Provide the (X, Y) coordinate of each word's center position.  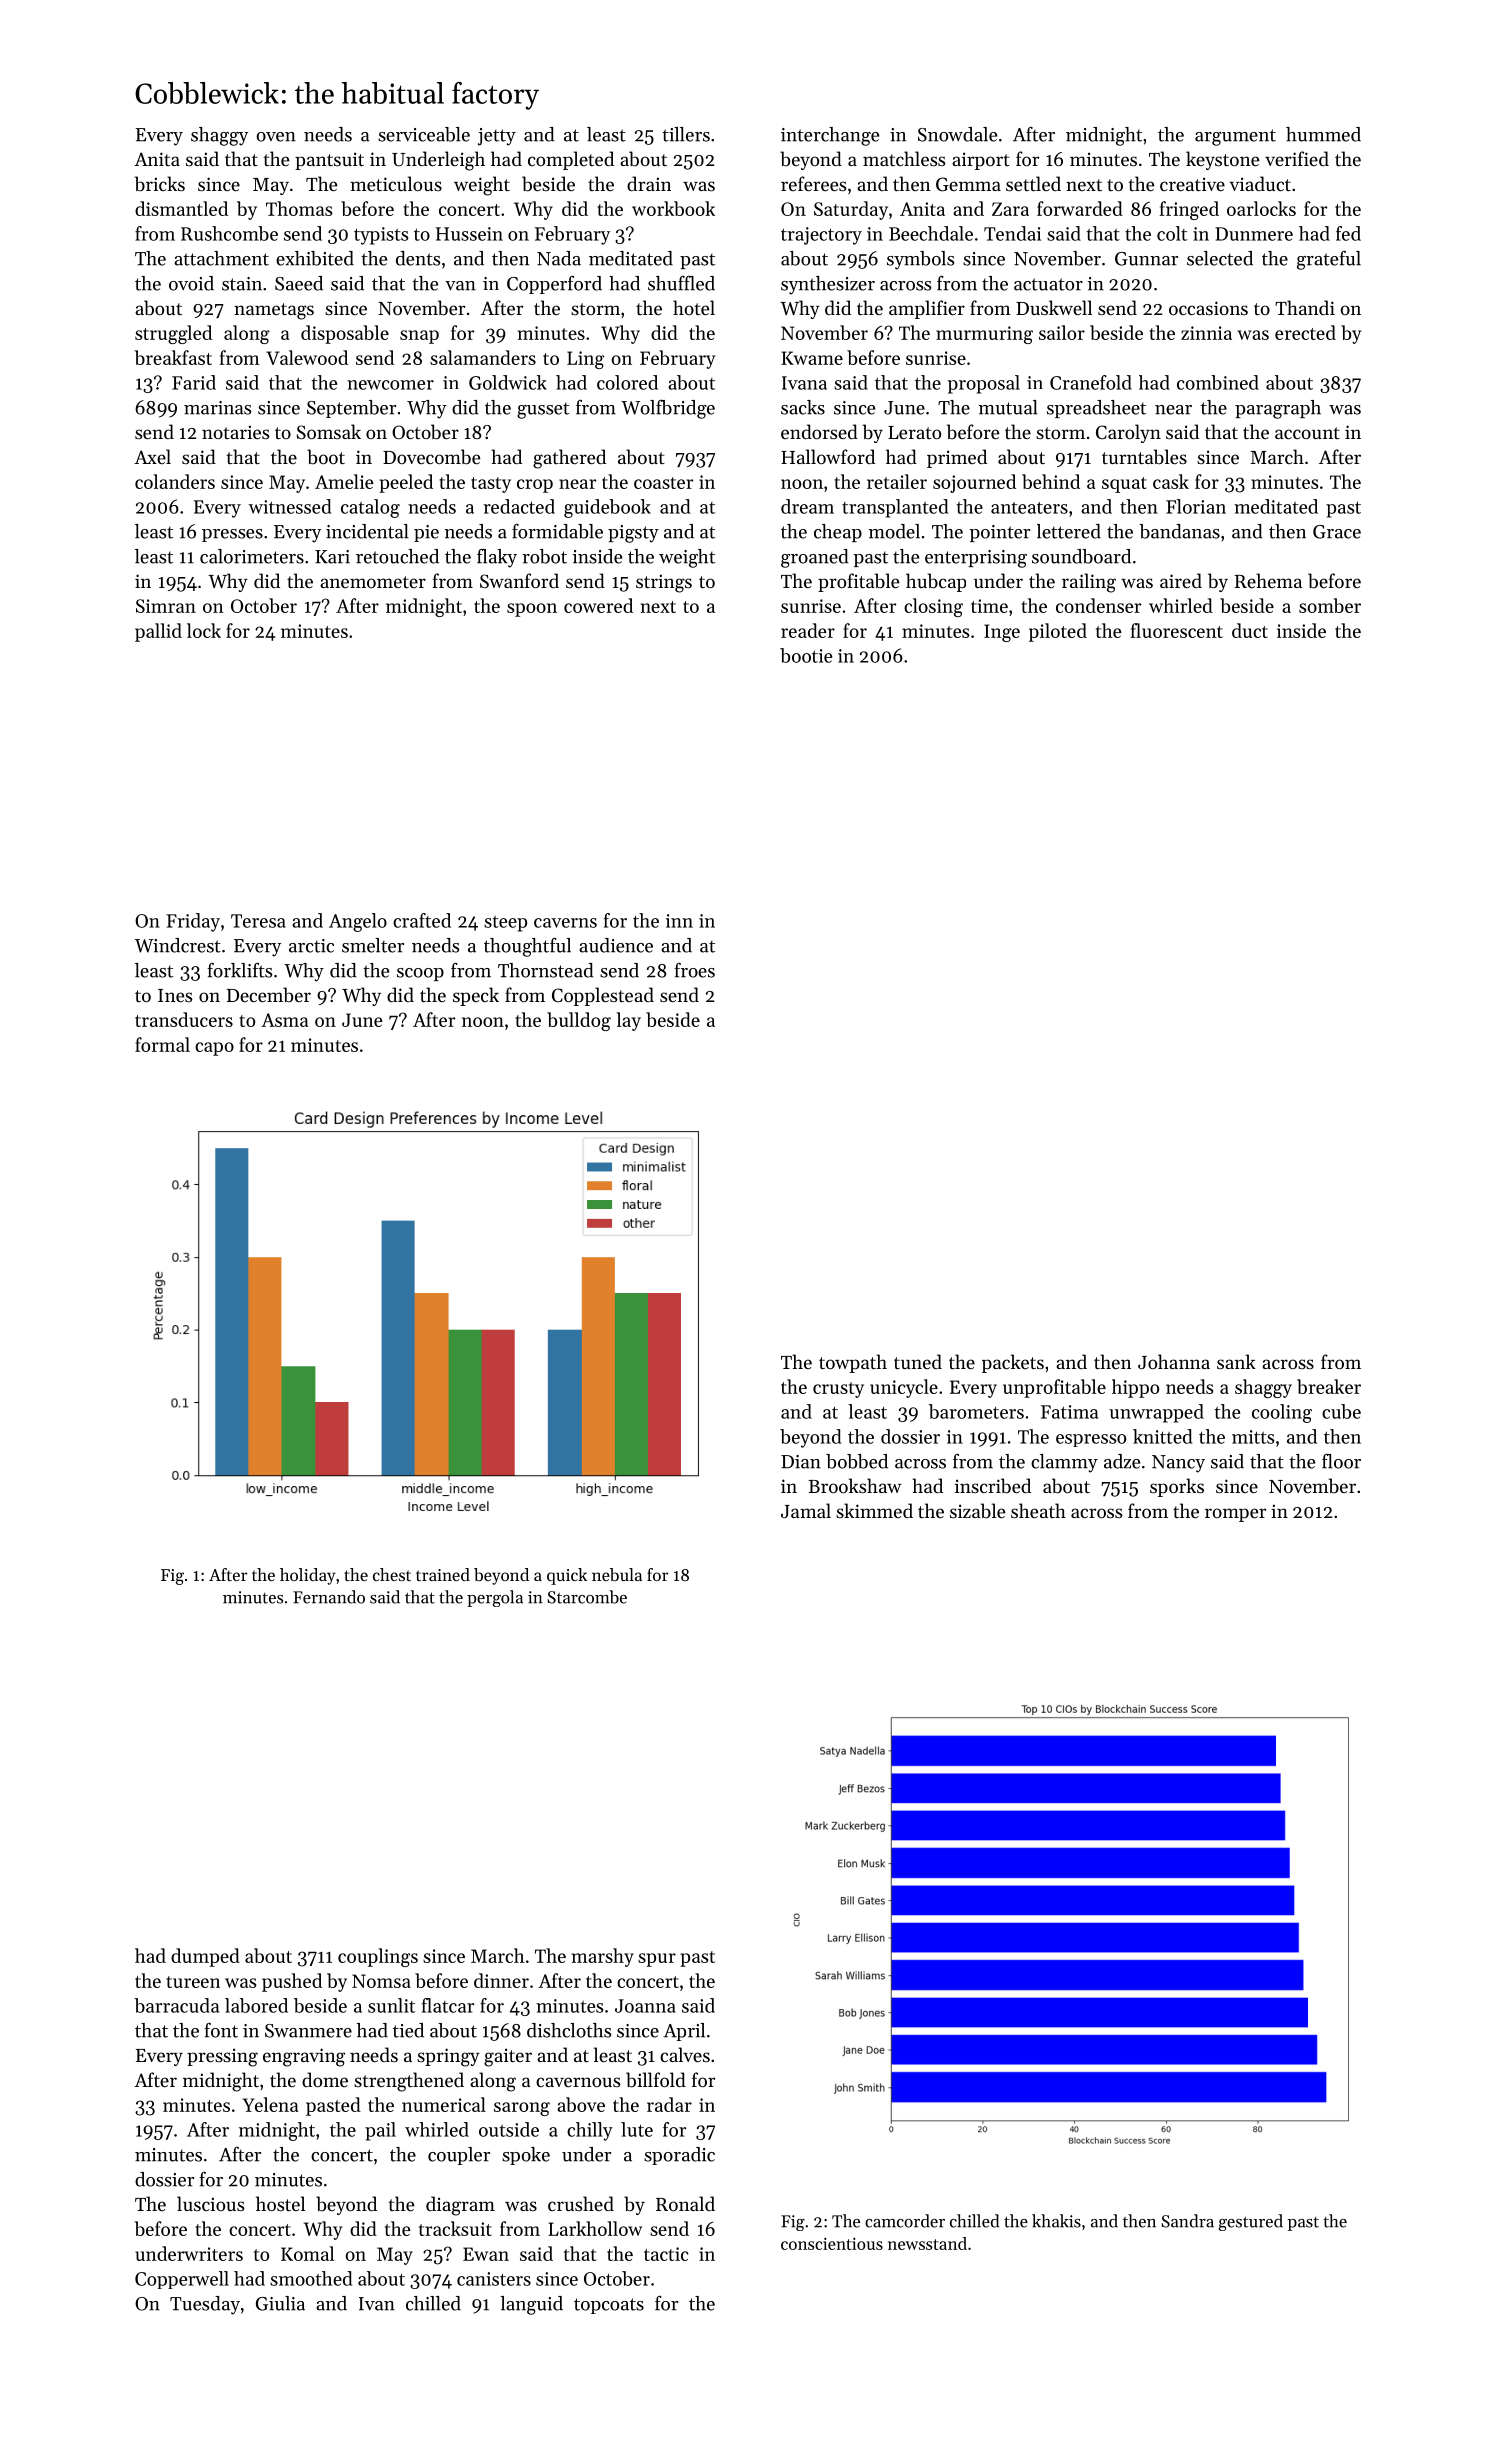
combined (1218, 382)
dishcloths (569, 2030)
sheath (1038, 1510)
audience (616, 945)
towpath (853, 1363)
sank (1236, 1361)
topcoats (609, 2306)
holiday (308, 1576)
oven (276, 137)
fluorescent (1177, 630)
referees (813, 183)
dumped (205, 1957)
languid (531, 2305)
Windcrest (178, 945)
